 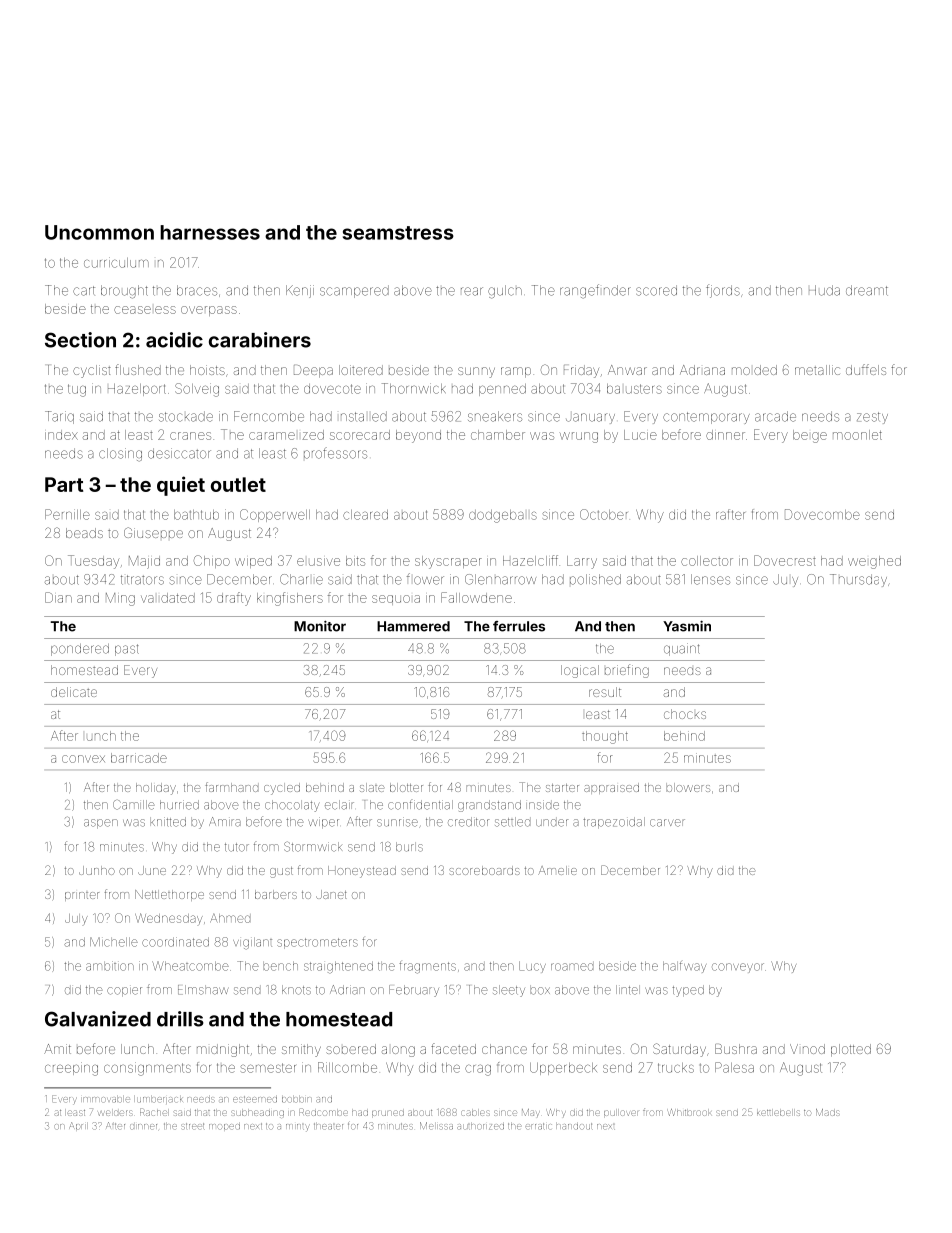 What do you see at coordinates (472, 291) in the screenshot?
I see `rear` at bounding box center [472, 291].
